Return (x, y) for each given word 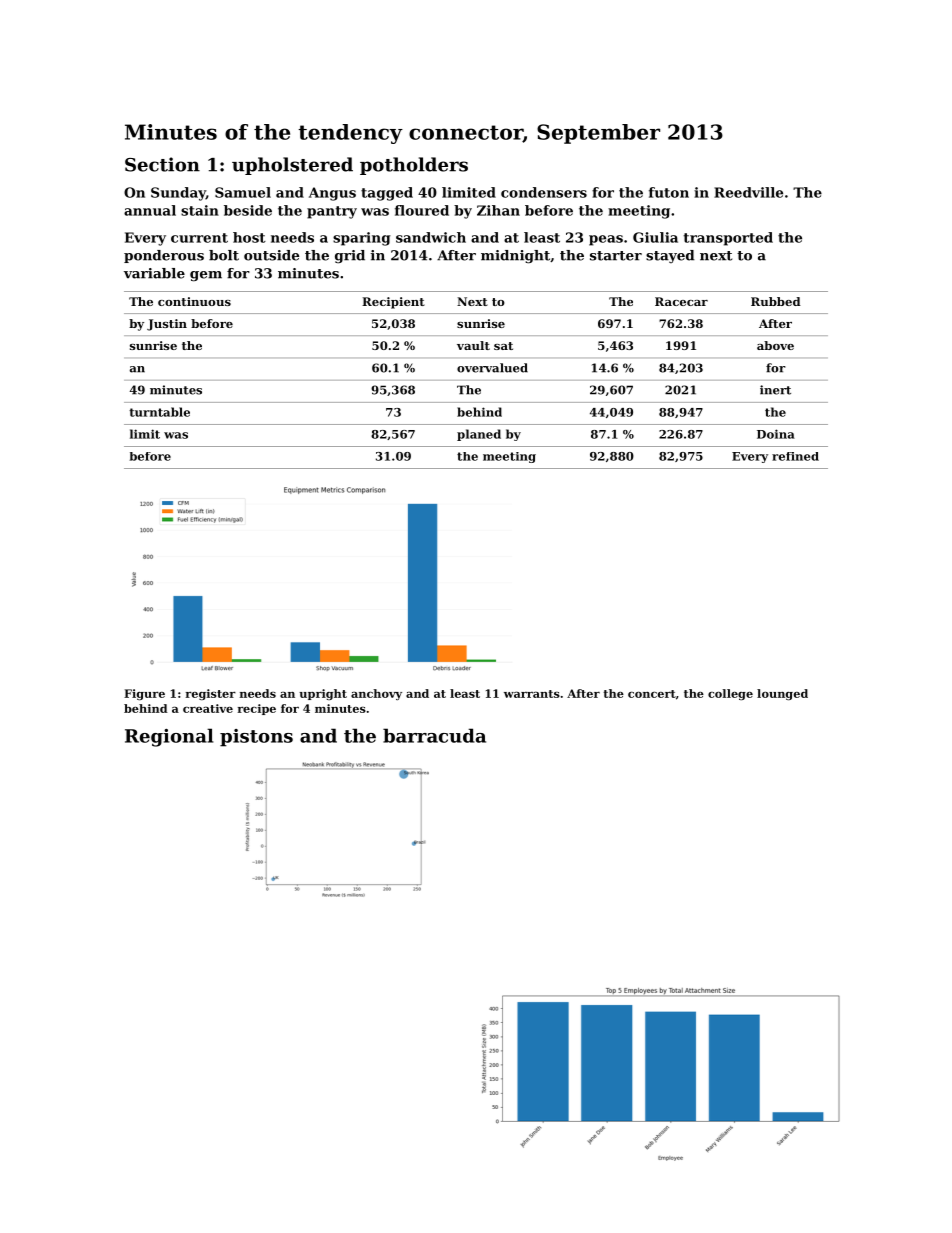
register (211, 694)
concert (652, 694)
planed (479, 435)
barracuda (434, 735)
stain (200, 210)
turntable (159, 412)
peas (606, 240)
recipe (257, 709)
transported (728, 239)
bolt (224, 255)
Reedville (748, 192)
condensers (544, 192)
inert (775, 390)
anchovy (376, 694)
